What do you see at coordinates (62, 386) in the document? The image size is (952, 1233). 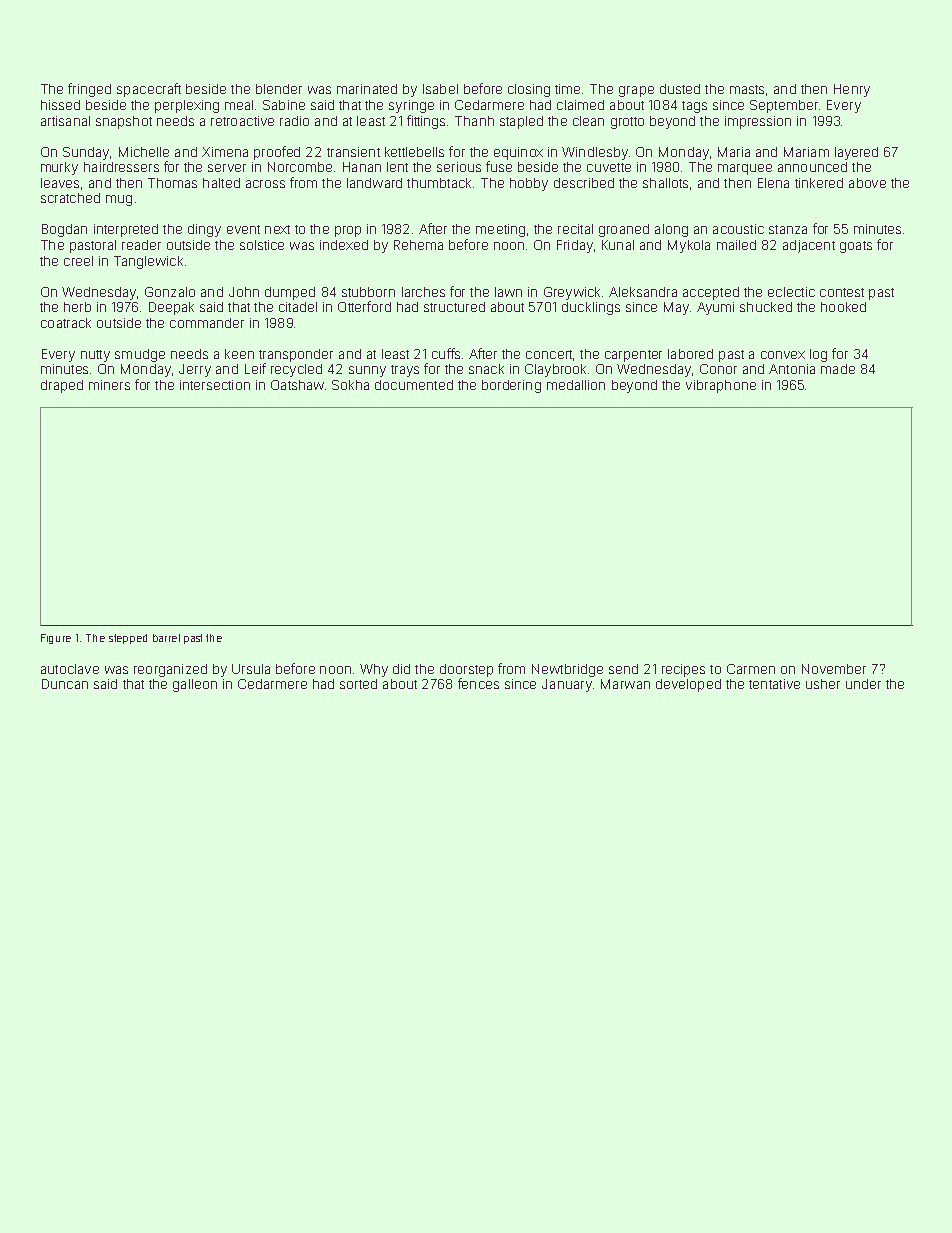 I see `draped` at bounding box center [62, 386].
